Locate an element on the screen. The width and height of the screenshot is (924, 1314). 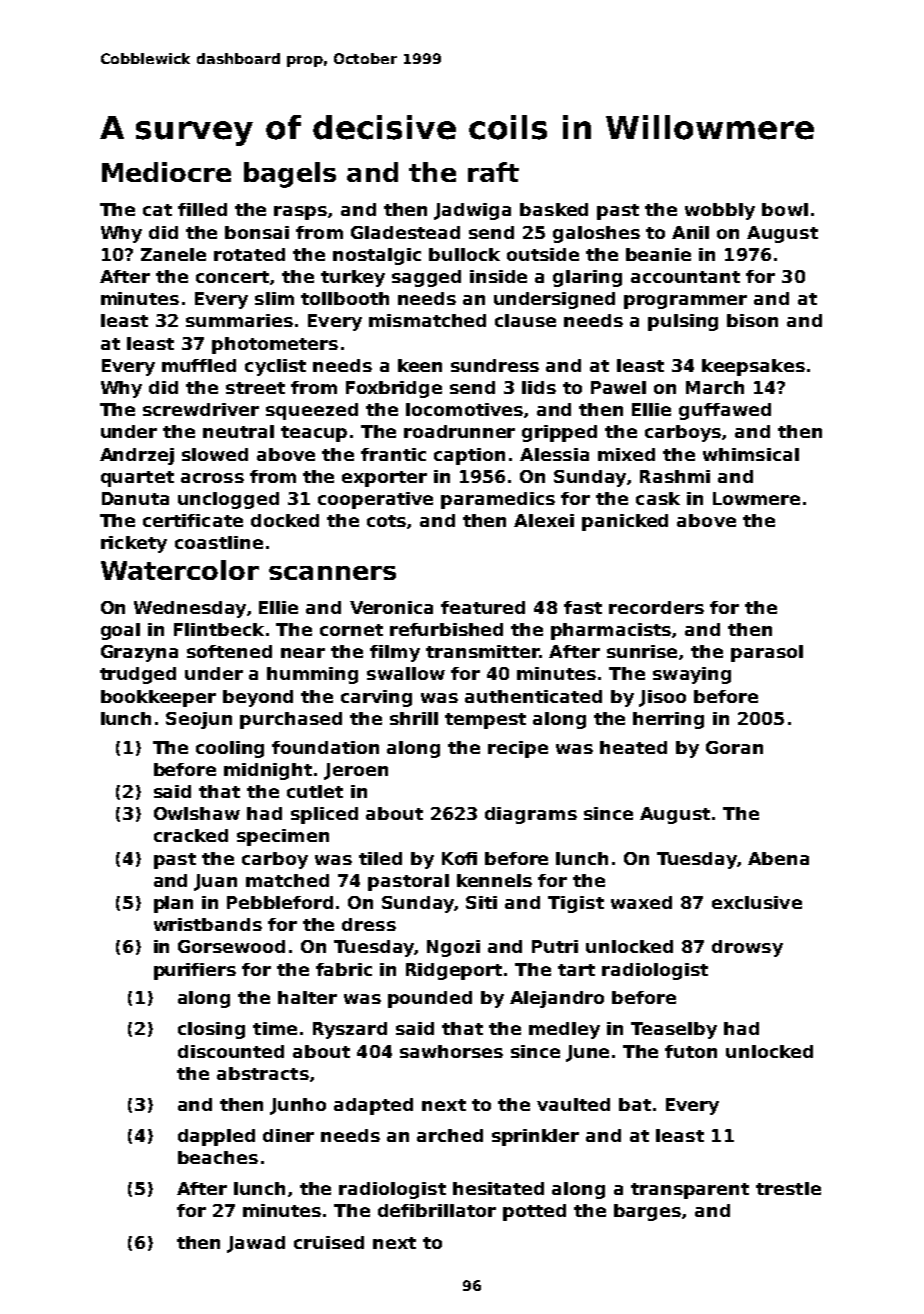
trestle is located at coordinates (788, 1188).
